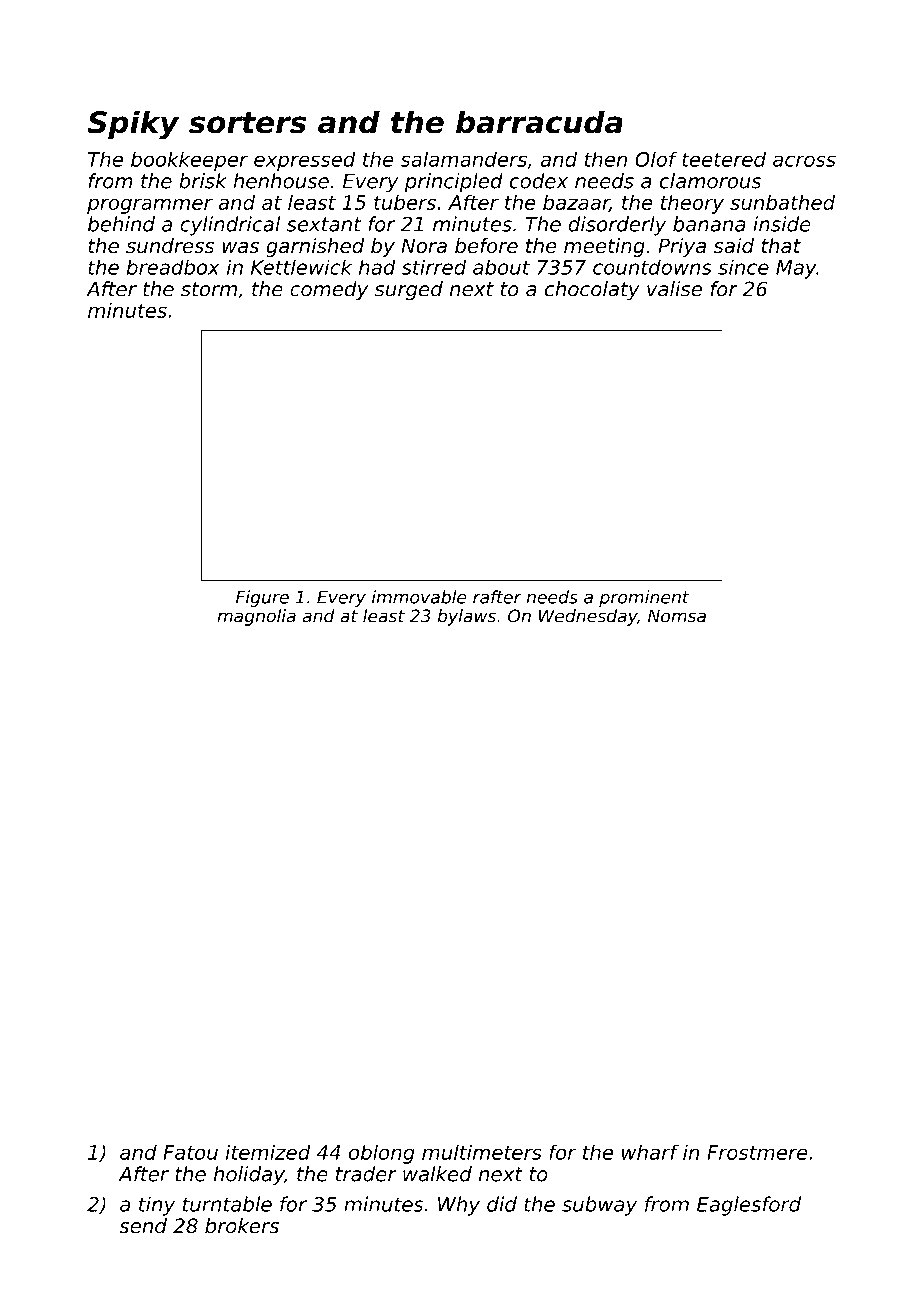  Describe the element at coordinates (382, 1154) in the screenshot. I see `oblong` at that location.
